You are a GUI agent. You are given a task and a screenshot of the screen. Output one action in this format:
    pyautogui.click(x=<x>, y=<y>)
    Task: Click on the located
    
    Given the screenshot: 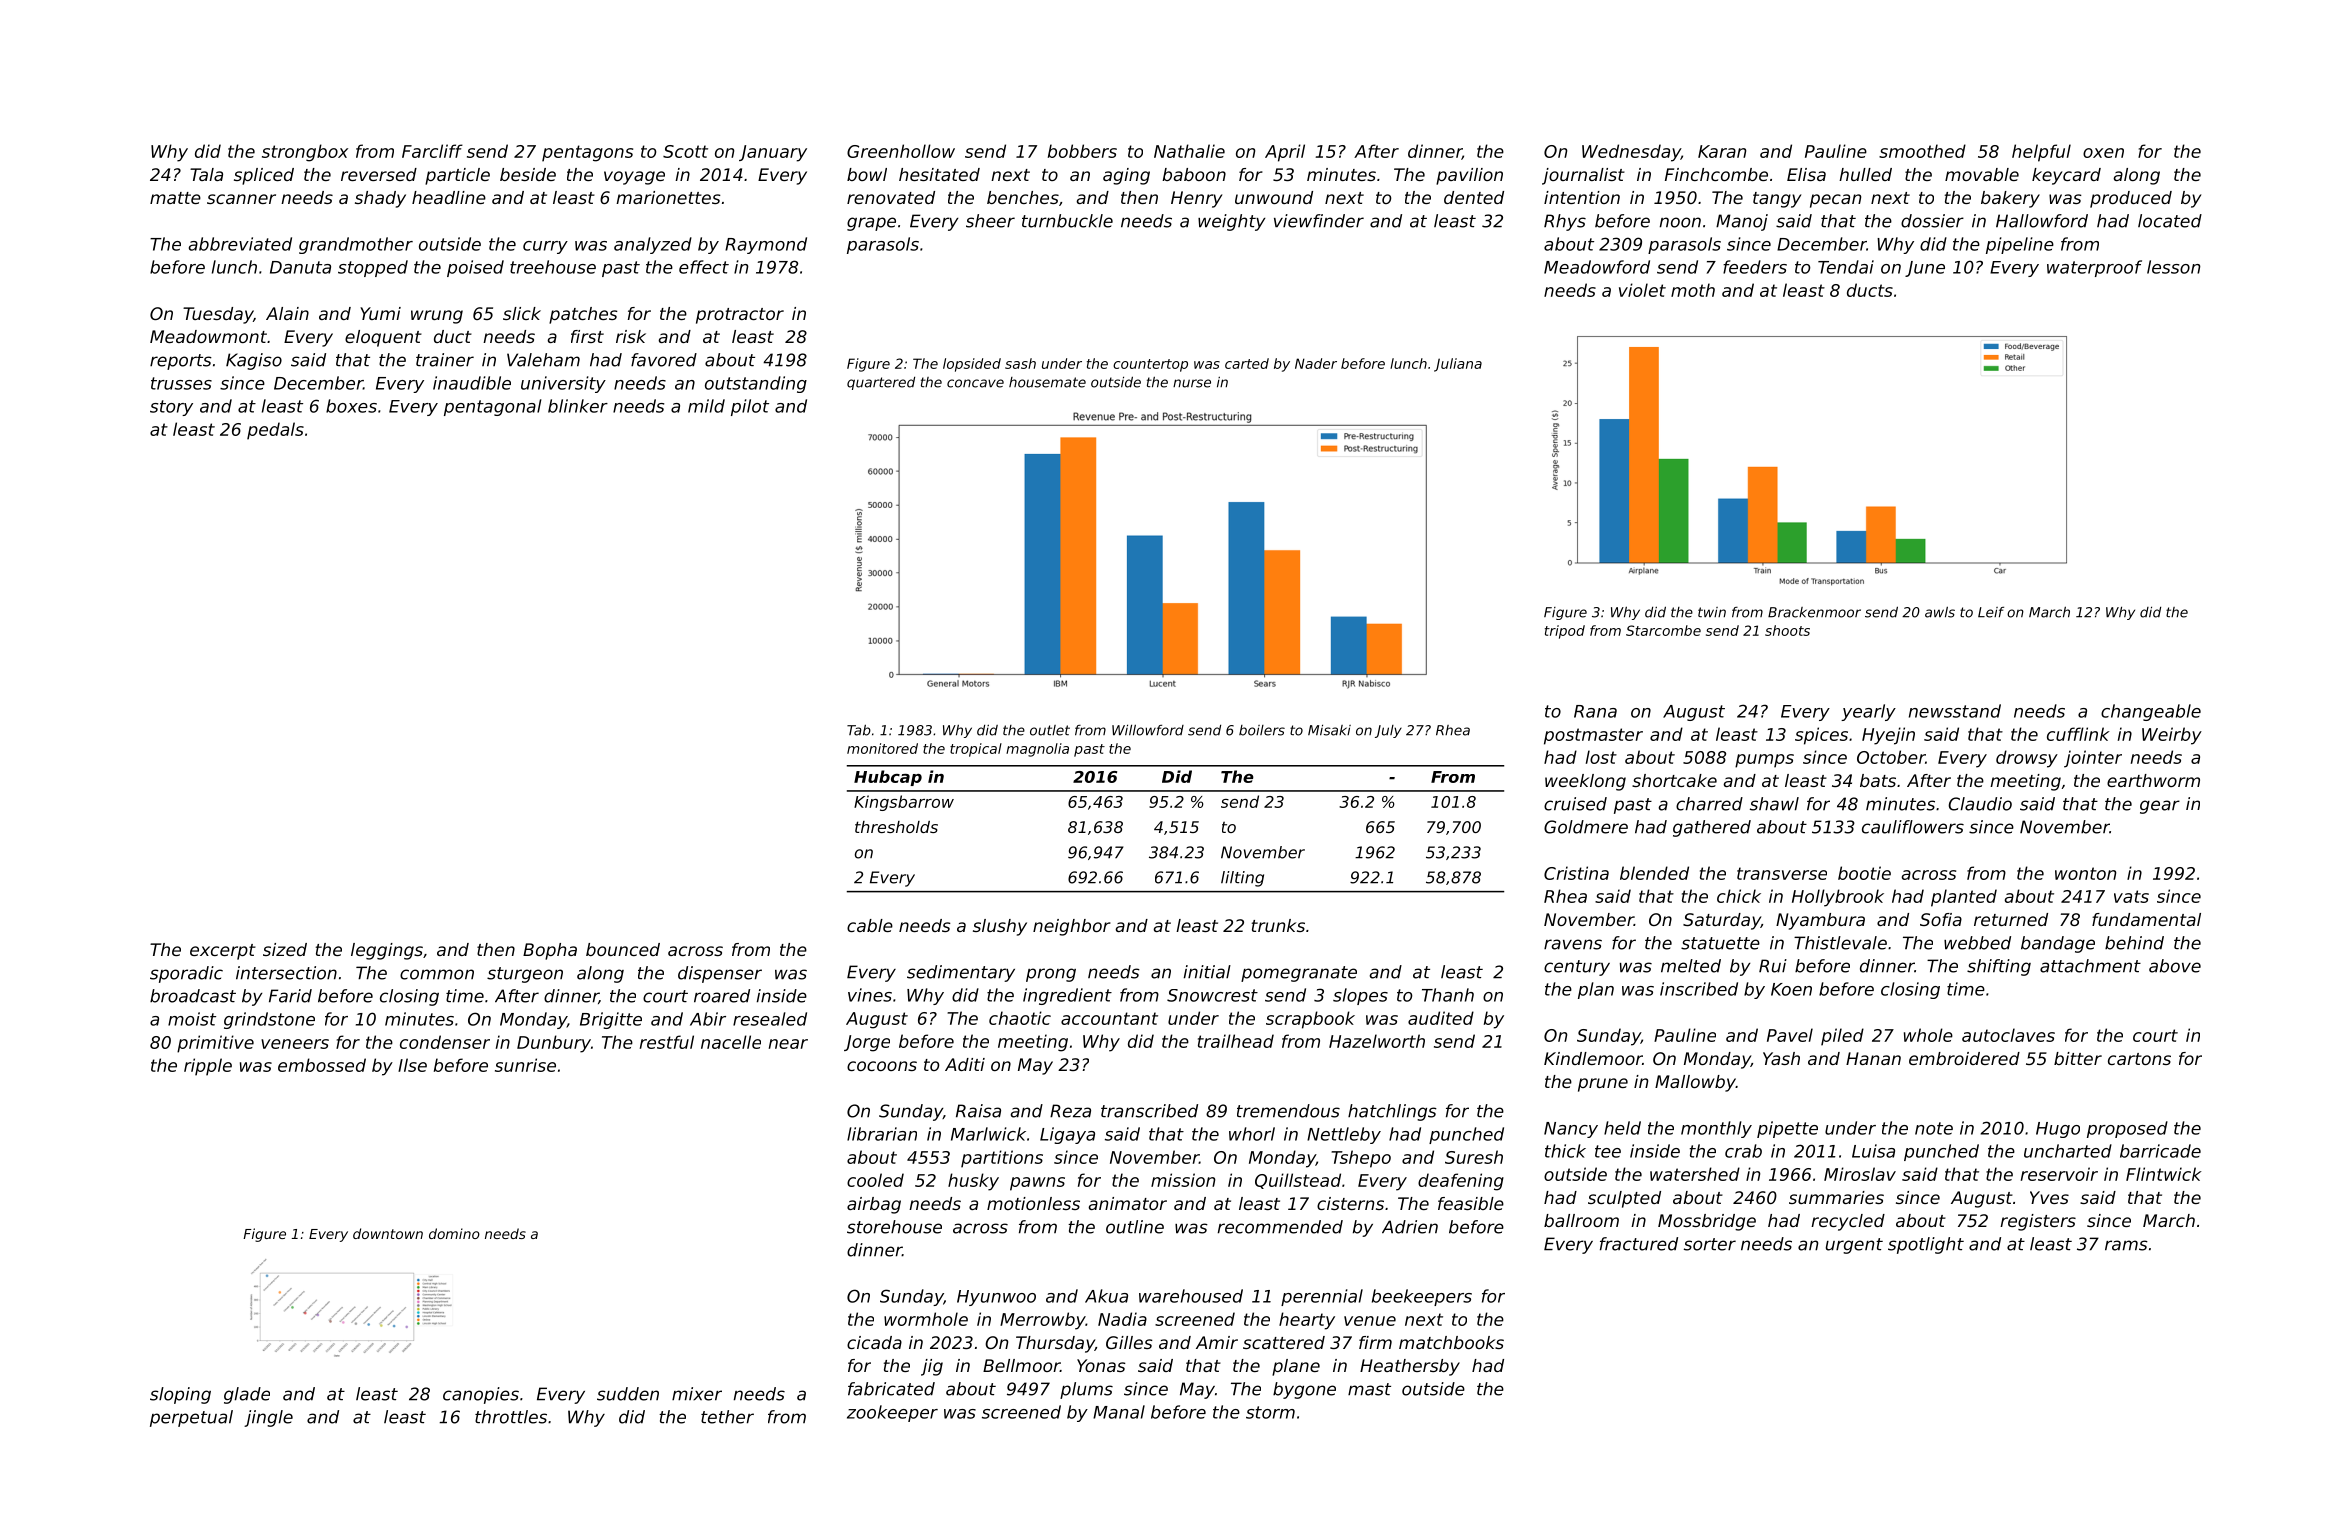 What is the action you would take?
    pyautogui.click(x=2170, y=221)
